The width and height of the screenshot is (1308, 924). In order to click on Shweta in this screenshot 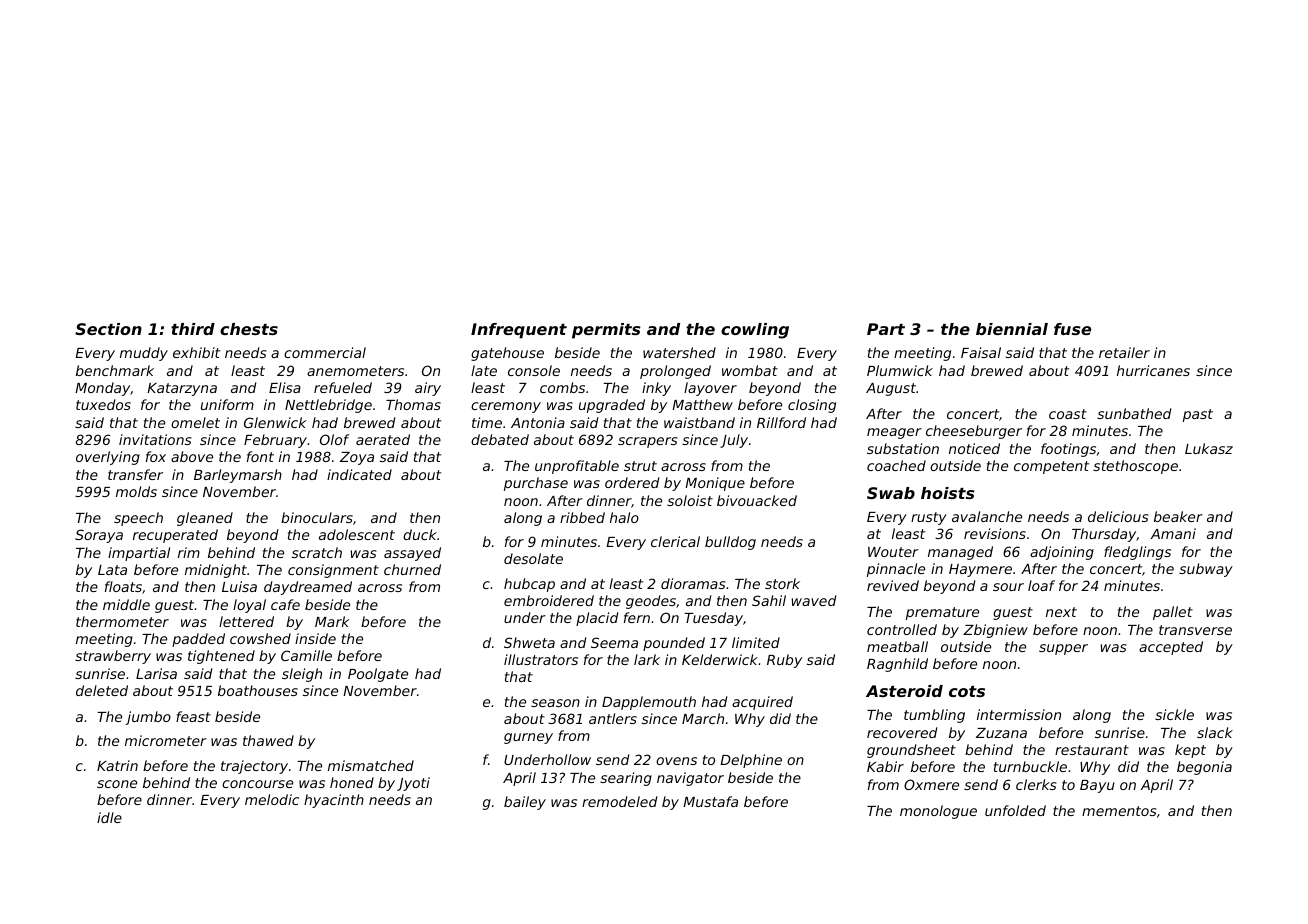, I will do `click(529, 642)`.
